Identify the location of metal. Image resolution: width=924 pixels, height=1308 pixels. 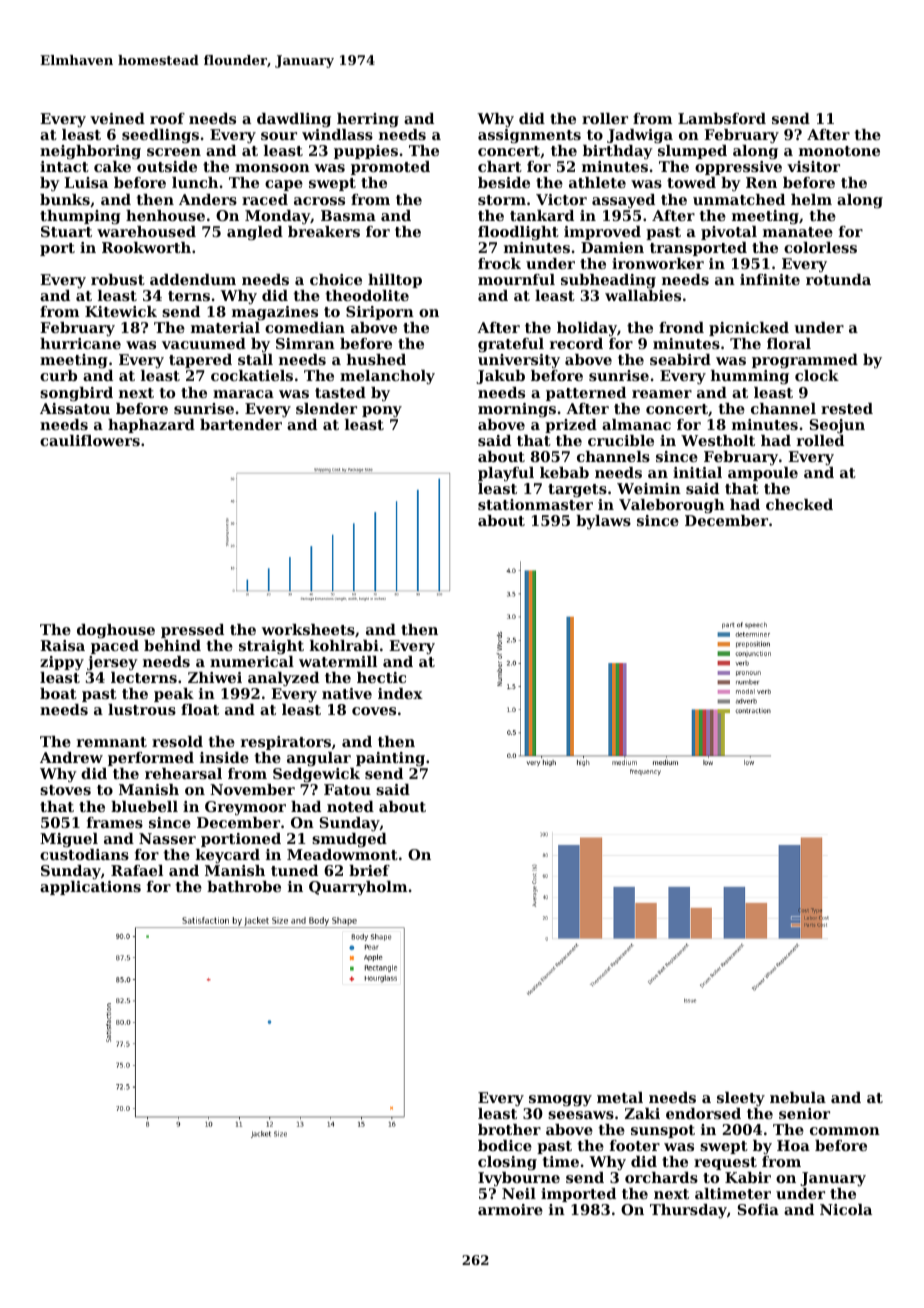
(620, 1097).
